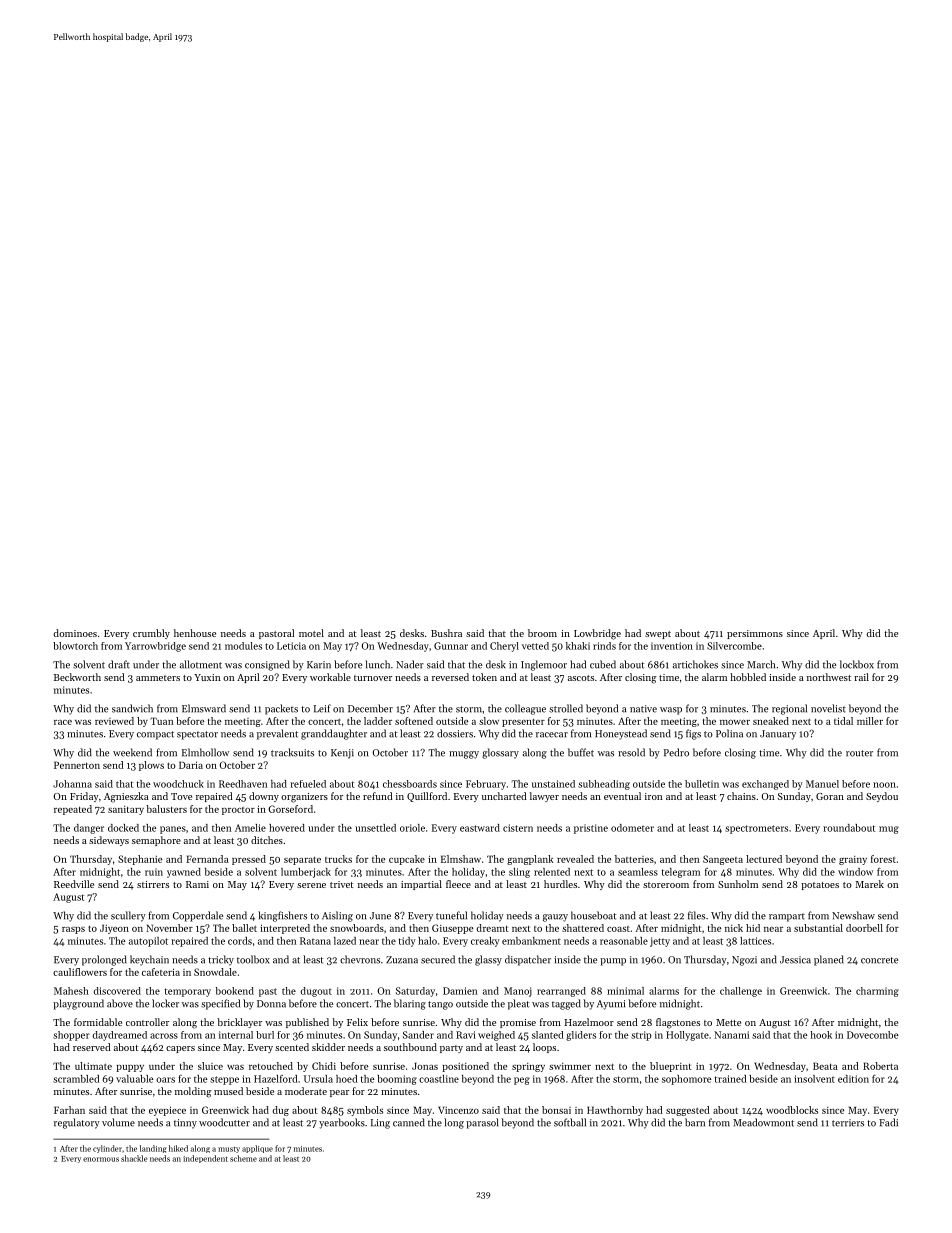  What do you see at coordinates (755, 634) in the document?
I see `persimmons` at bounding box center [755, 634].
